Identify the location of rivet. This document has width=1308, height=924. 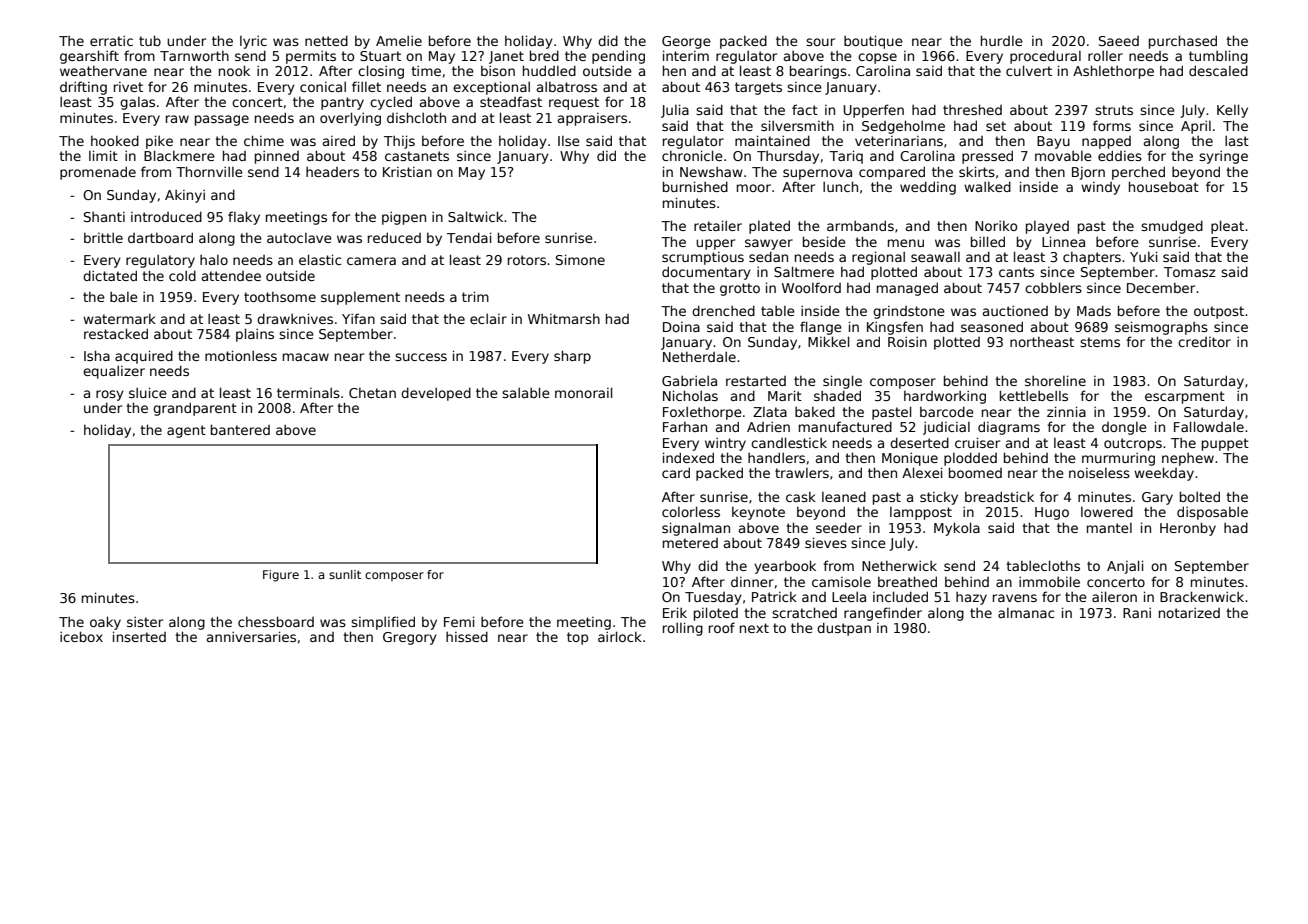
(128, 87).
